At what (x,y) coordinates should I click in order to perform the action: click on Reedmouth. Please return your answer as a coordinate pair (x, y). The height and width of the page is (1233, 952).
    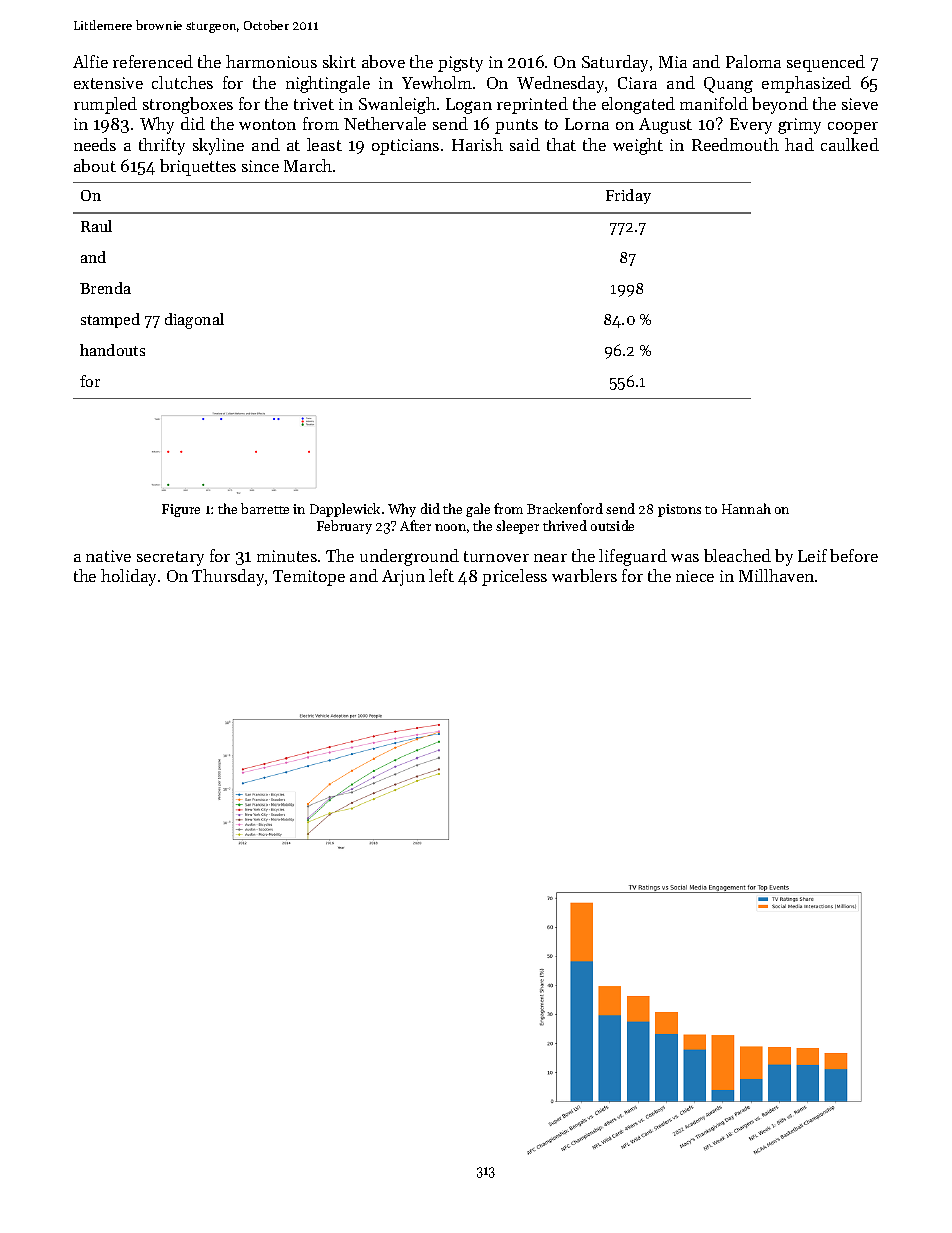
    Looking at the image, I should click on (735, 144).
